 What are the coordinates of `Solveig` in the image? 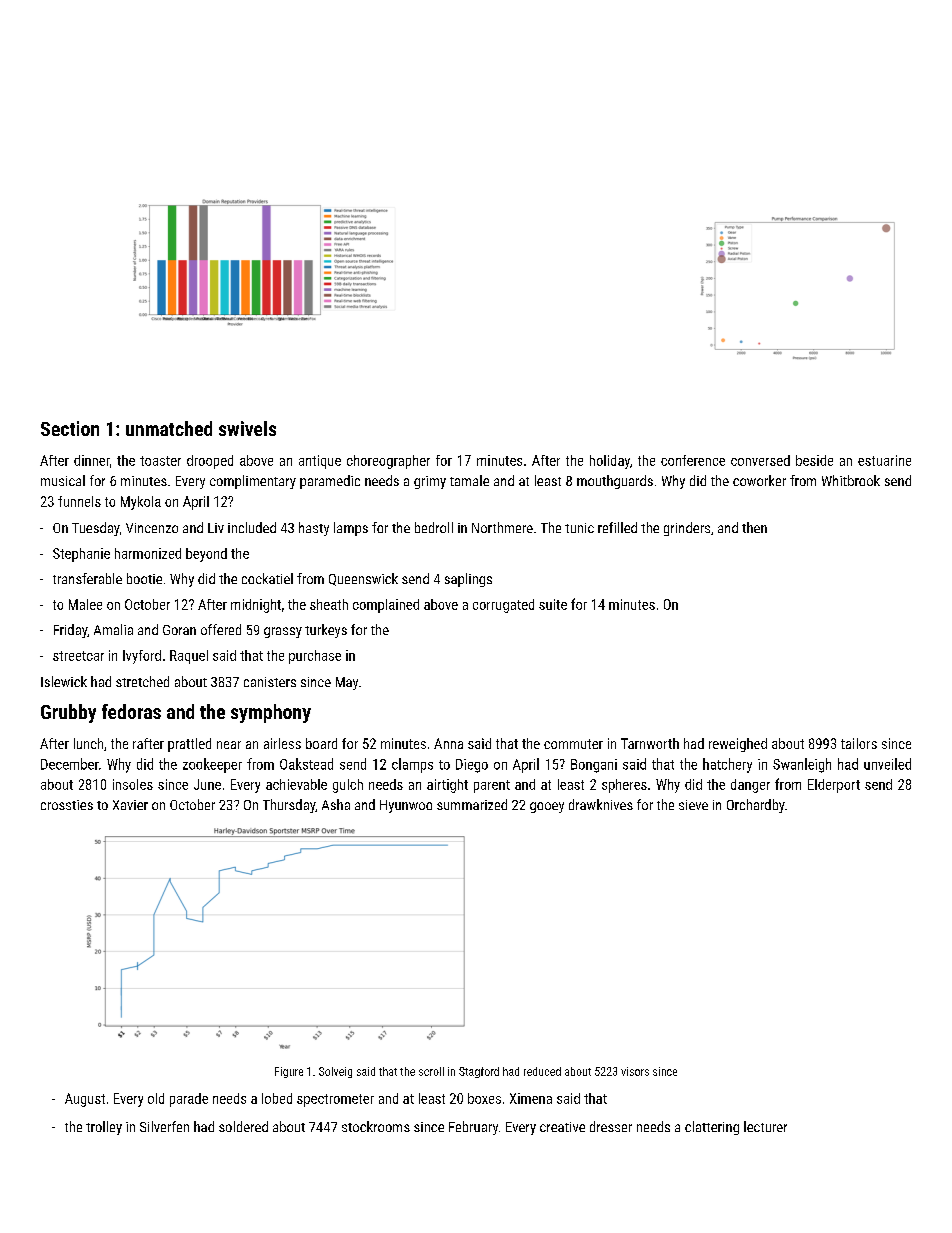 It's located at (335, 1072).
